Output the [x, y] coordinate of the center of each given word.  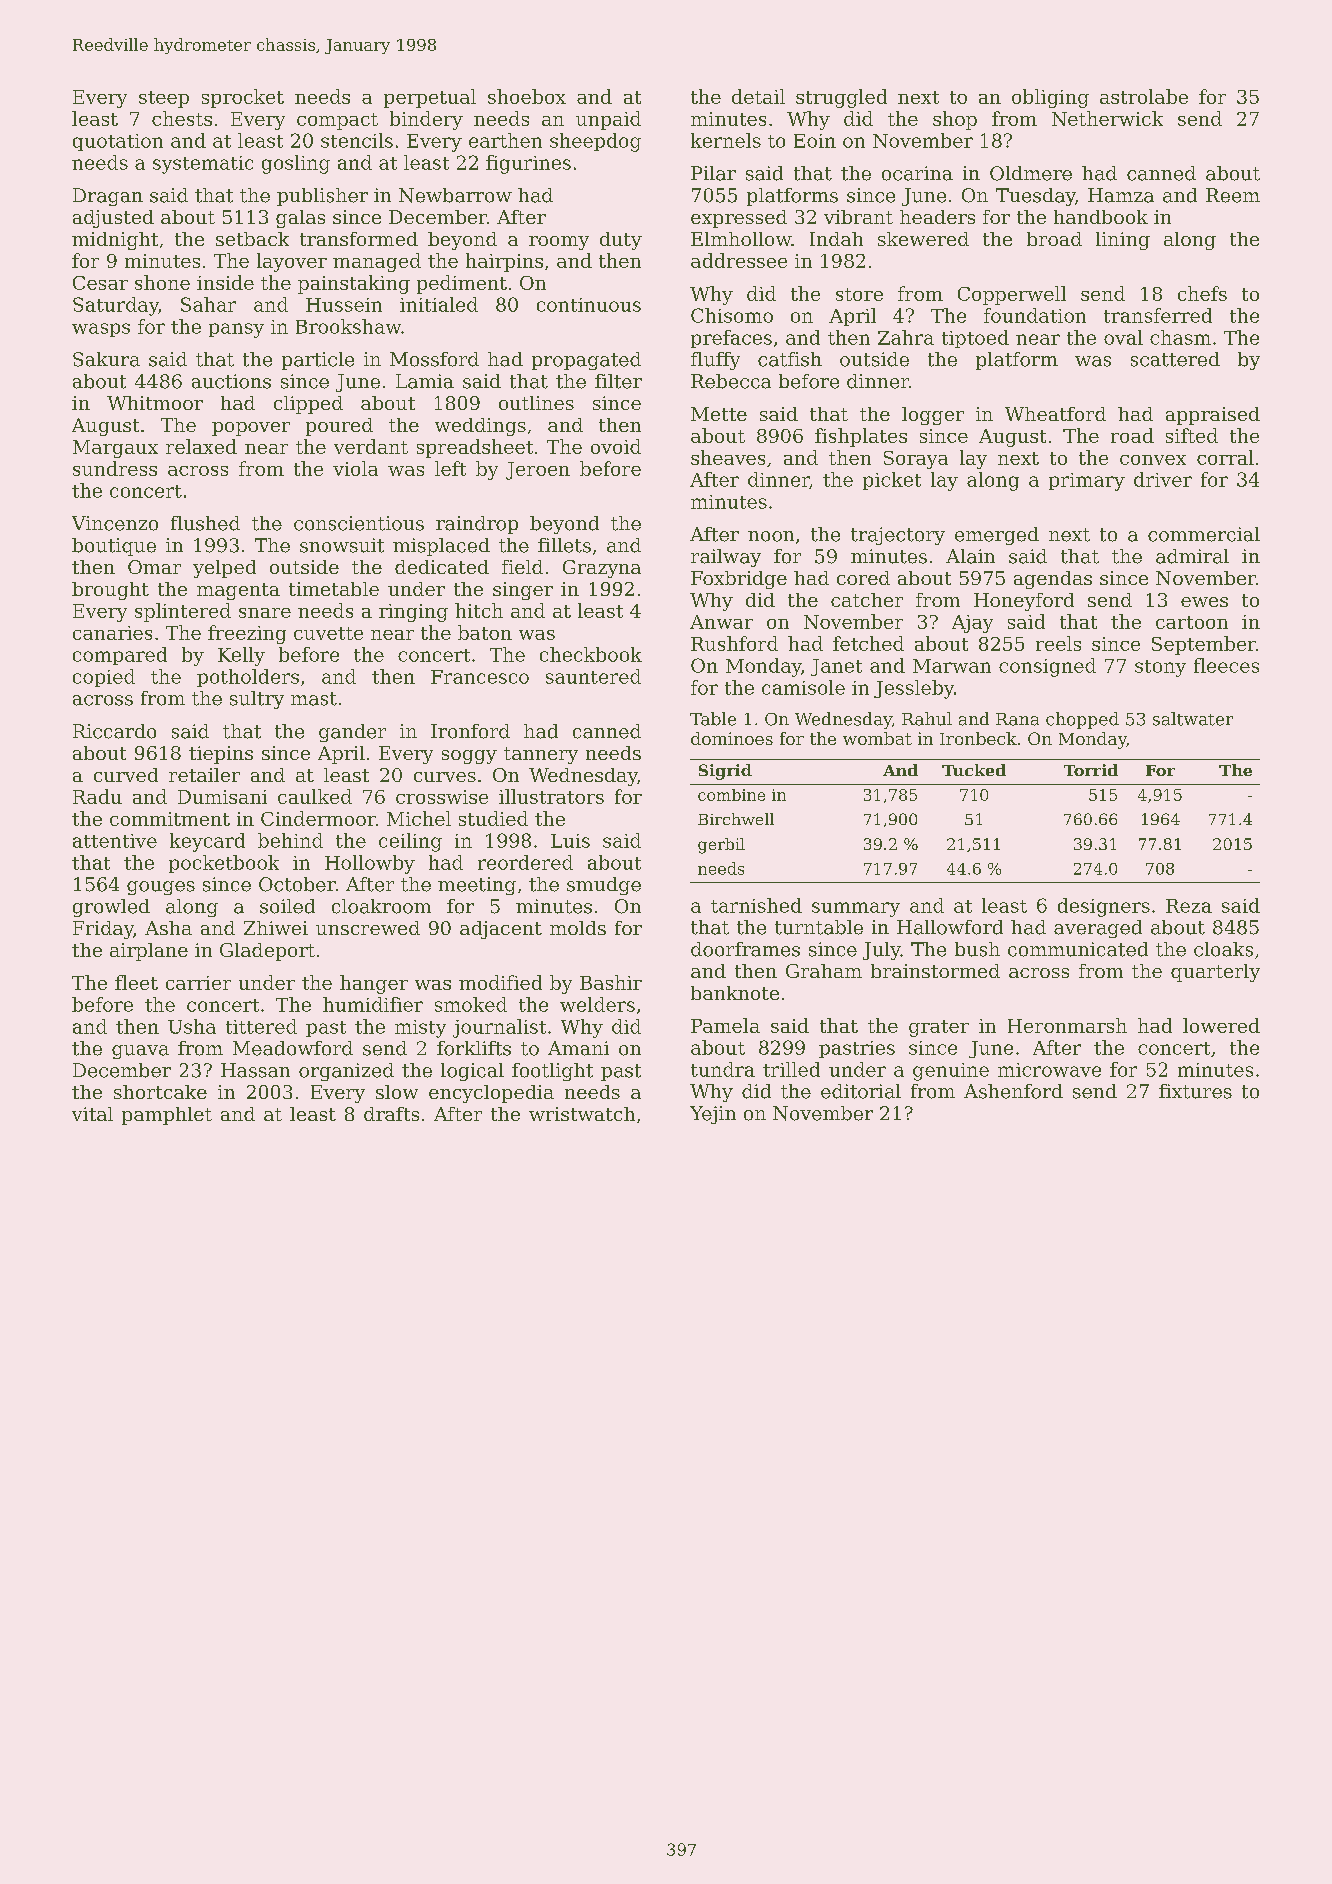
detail [758, 96]
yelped [224, 569]
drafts [391, 1114]
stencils [357, 140]
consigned [1047, 667]
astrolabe [1144, 96]
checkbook [591, 654]
